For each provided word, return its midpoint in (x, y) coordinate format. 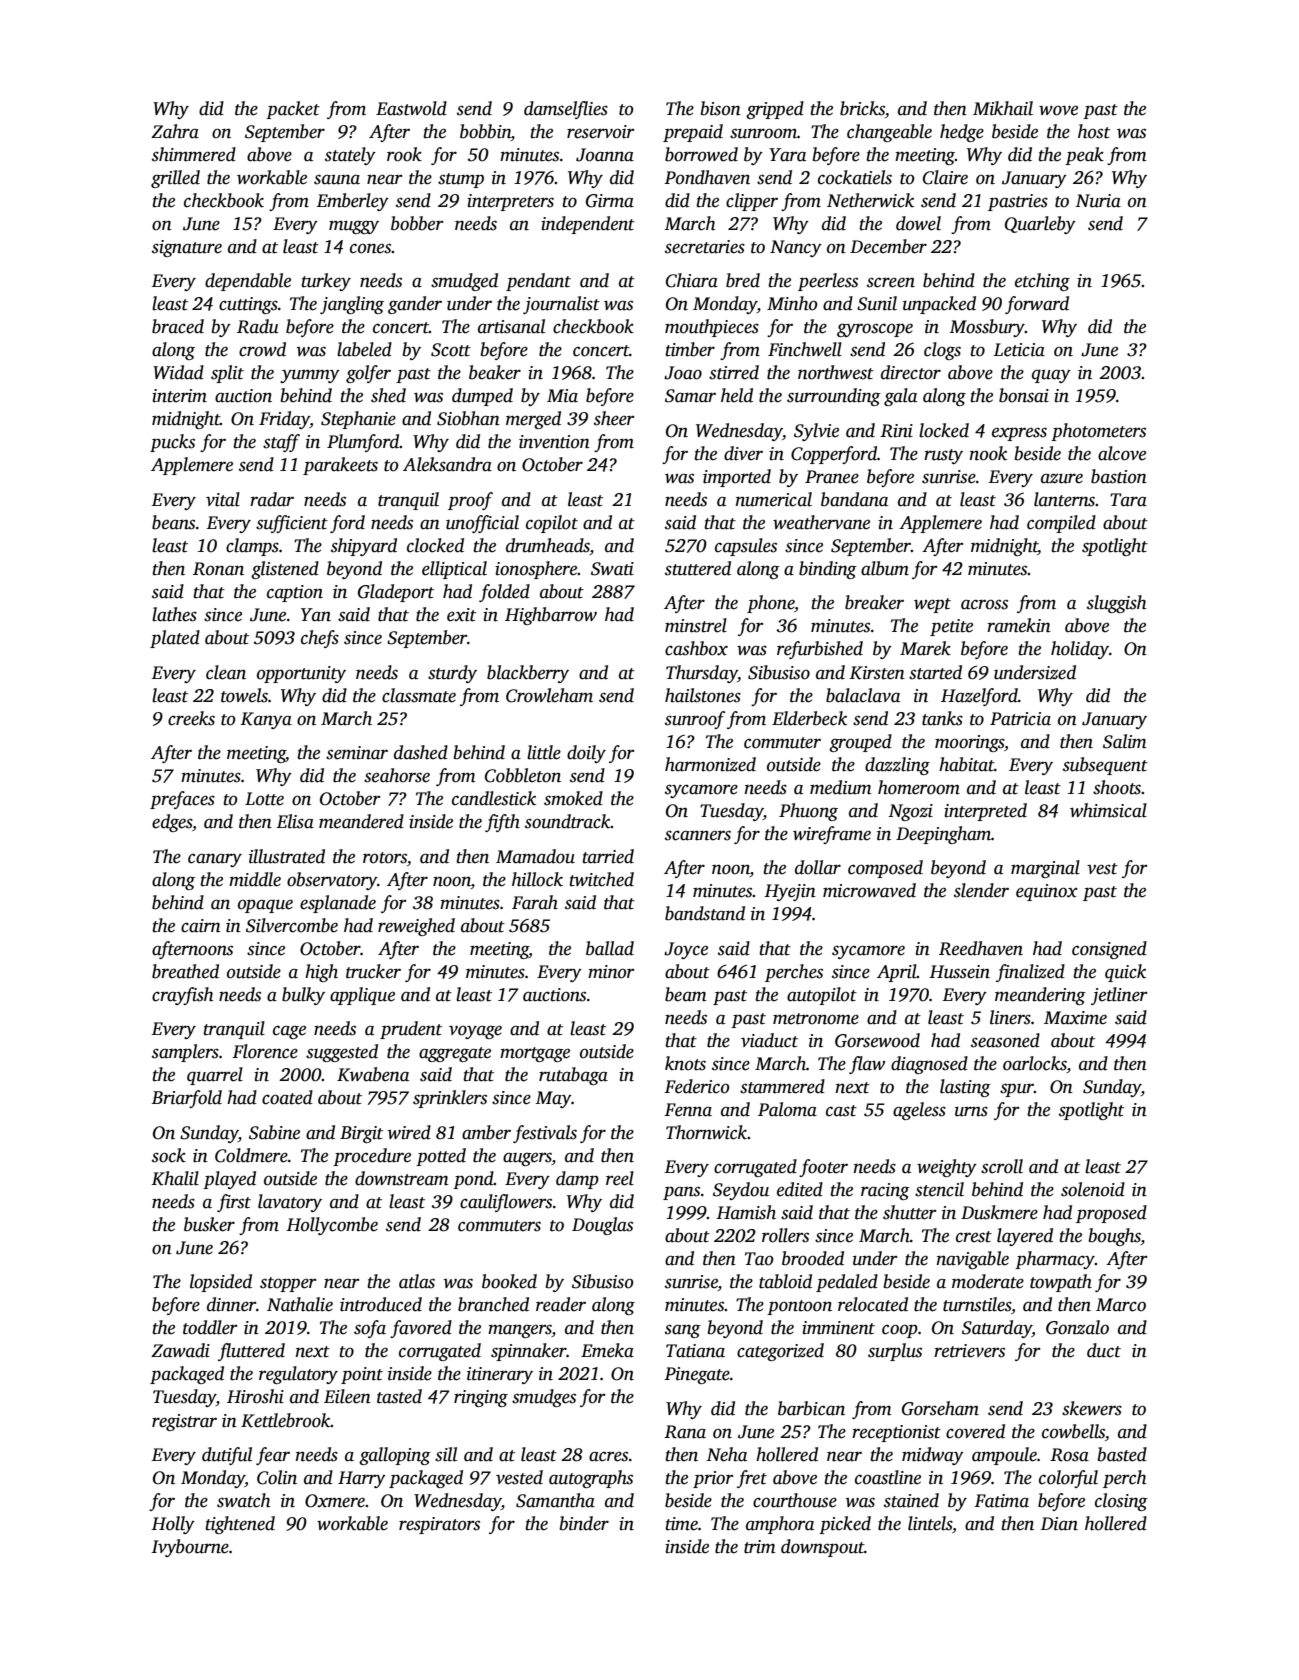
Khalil (175, 1178)
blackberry (528, 674)
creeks (191, 718)
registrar (184, 1422)
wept (932, 605)
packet (293, 110)
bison (720, 108)
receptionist (896, 1433)
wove (1058, 110)
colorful (1068, 1479)
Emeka (607, 1350)
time (681, 1524)
